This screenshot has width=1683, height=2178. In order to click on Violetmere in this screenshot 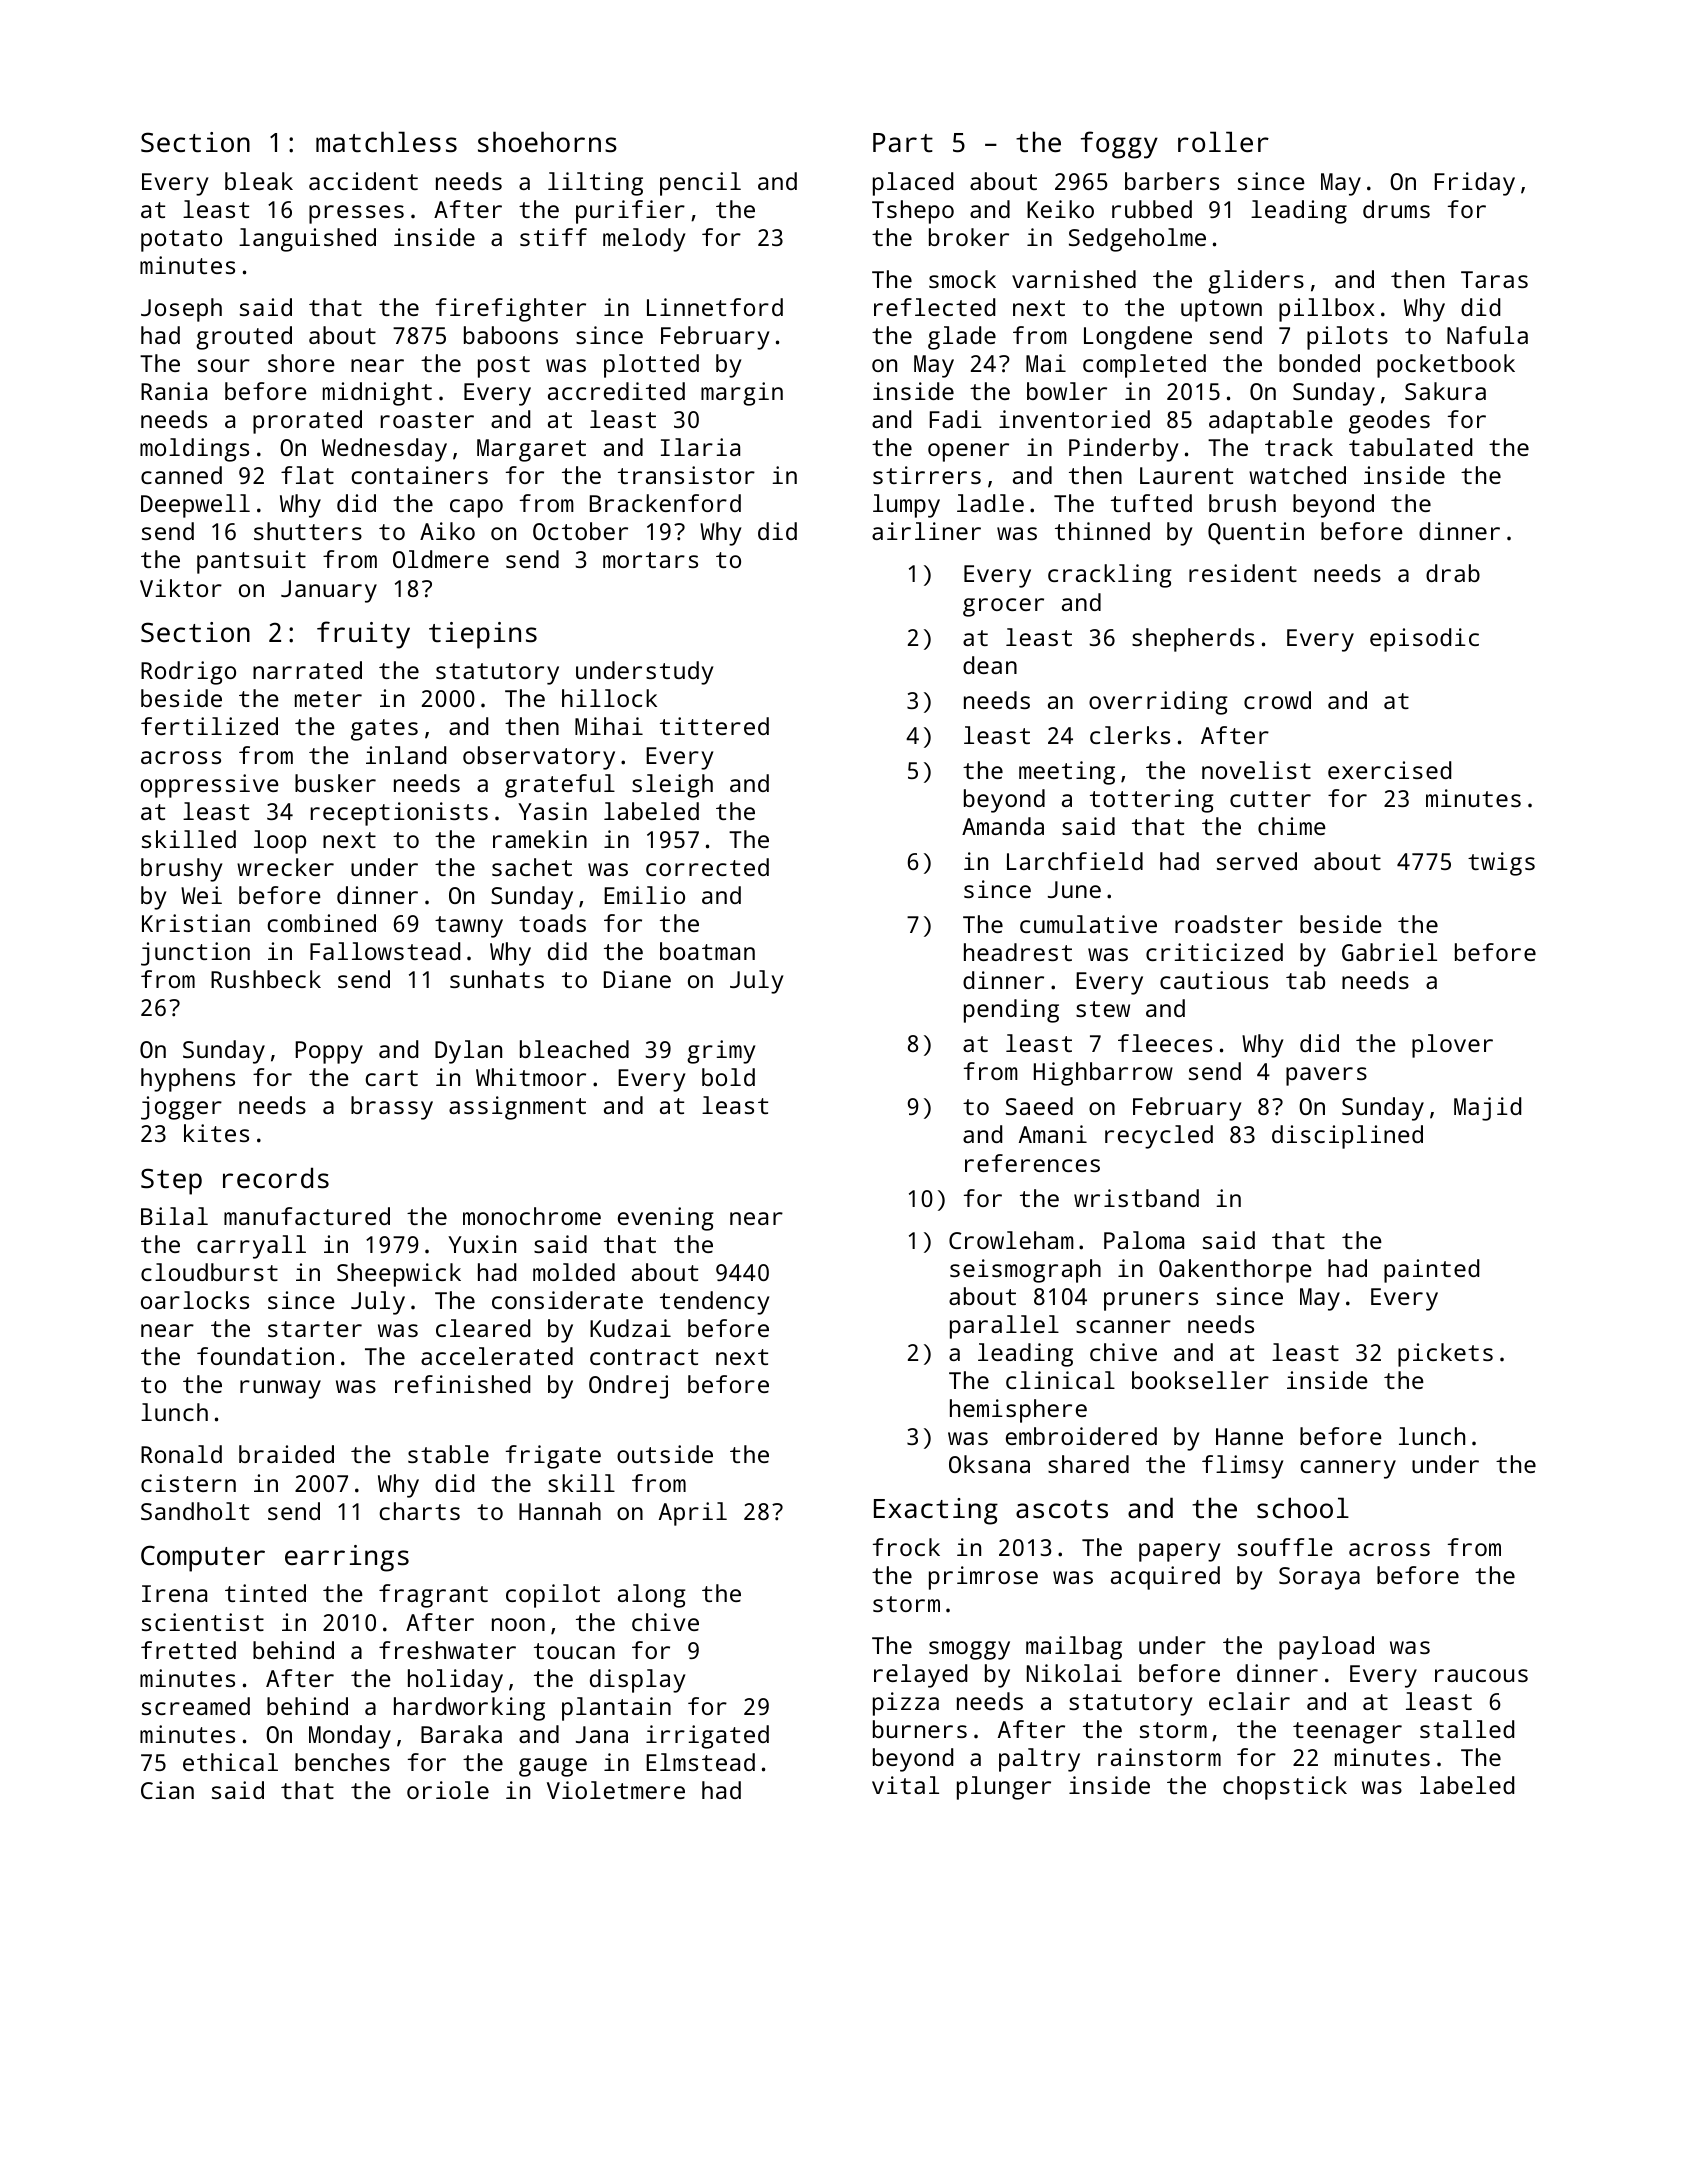, I will do `click(616, 1790)`.
